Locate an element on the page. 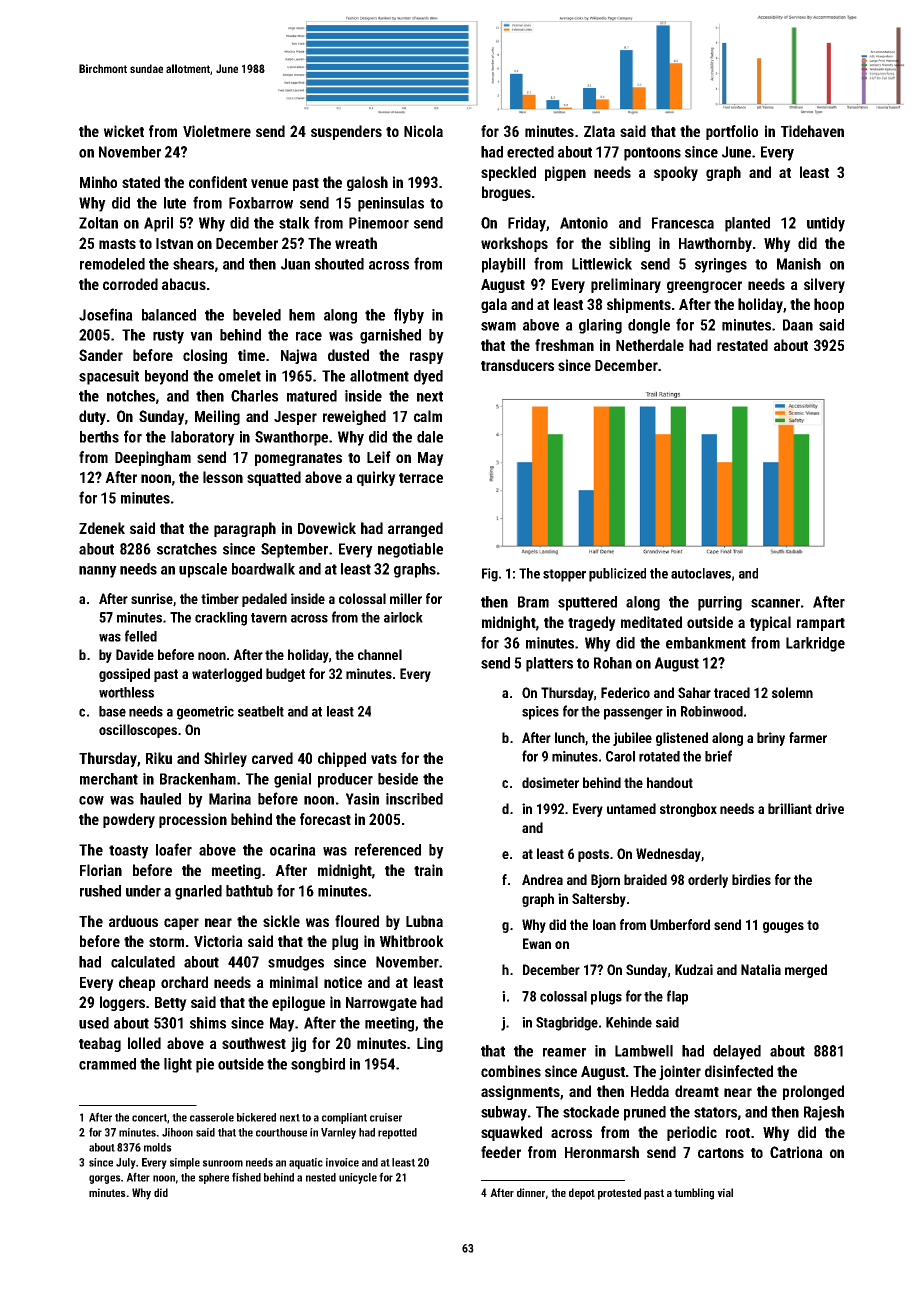 This image has width=924, height=1308. felled is located at coordinates (141, 636).
